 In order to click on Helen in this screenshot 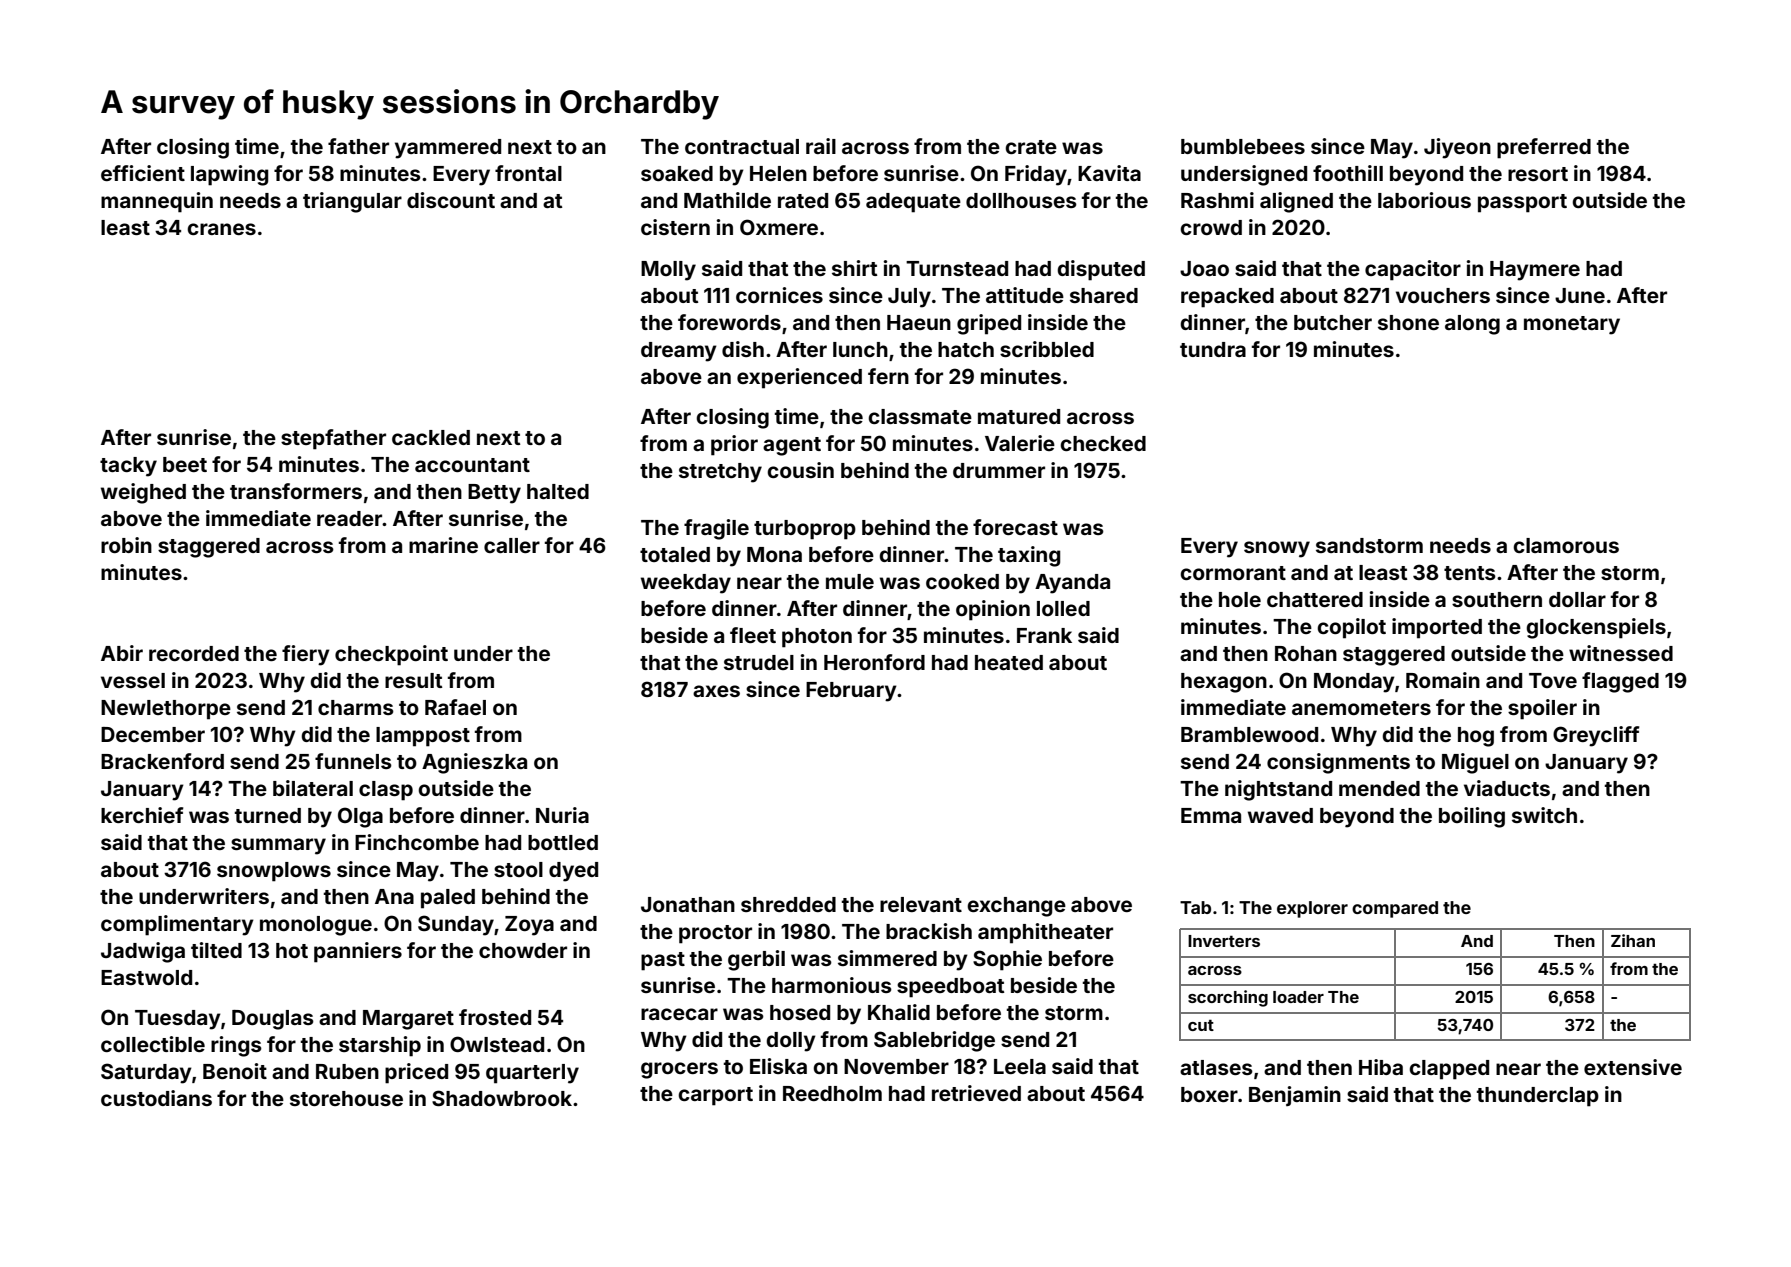, I will do `click(778, 173)`.
